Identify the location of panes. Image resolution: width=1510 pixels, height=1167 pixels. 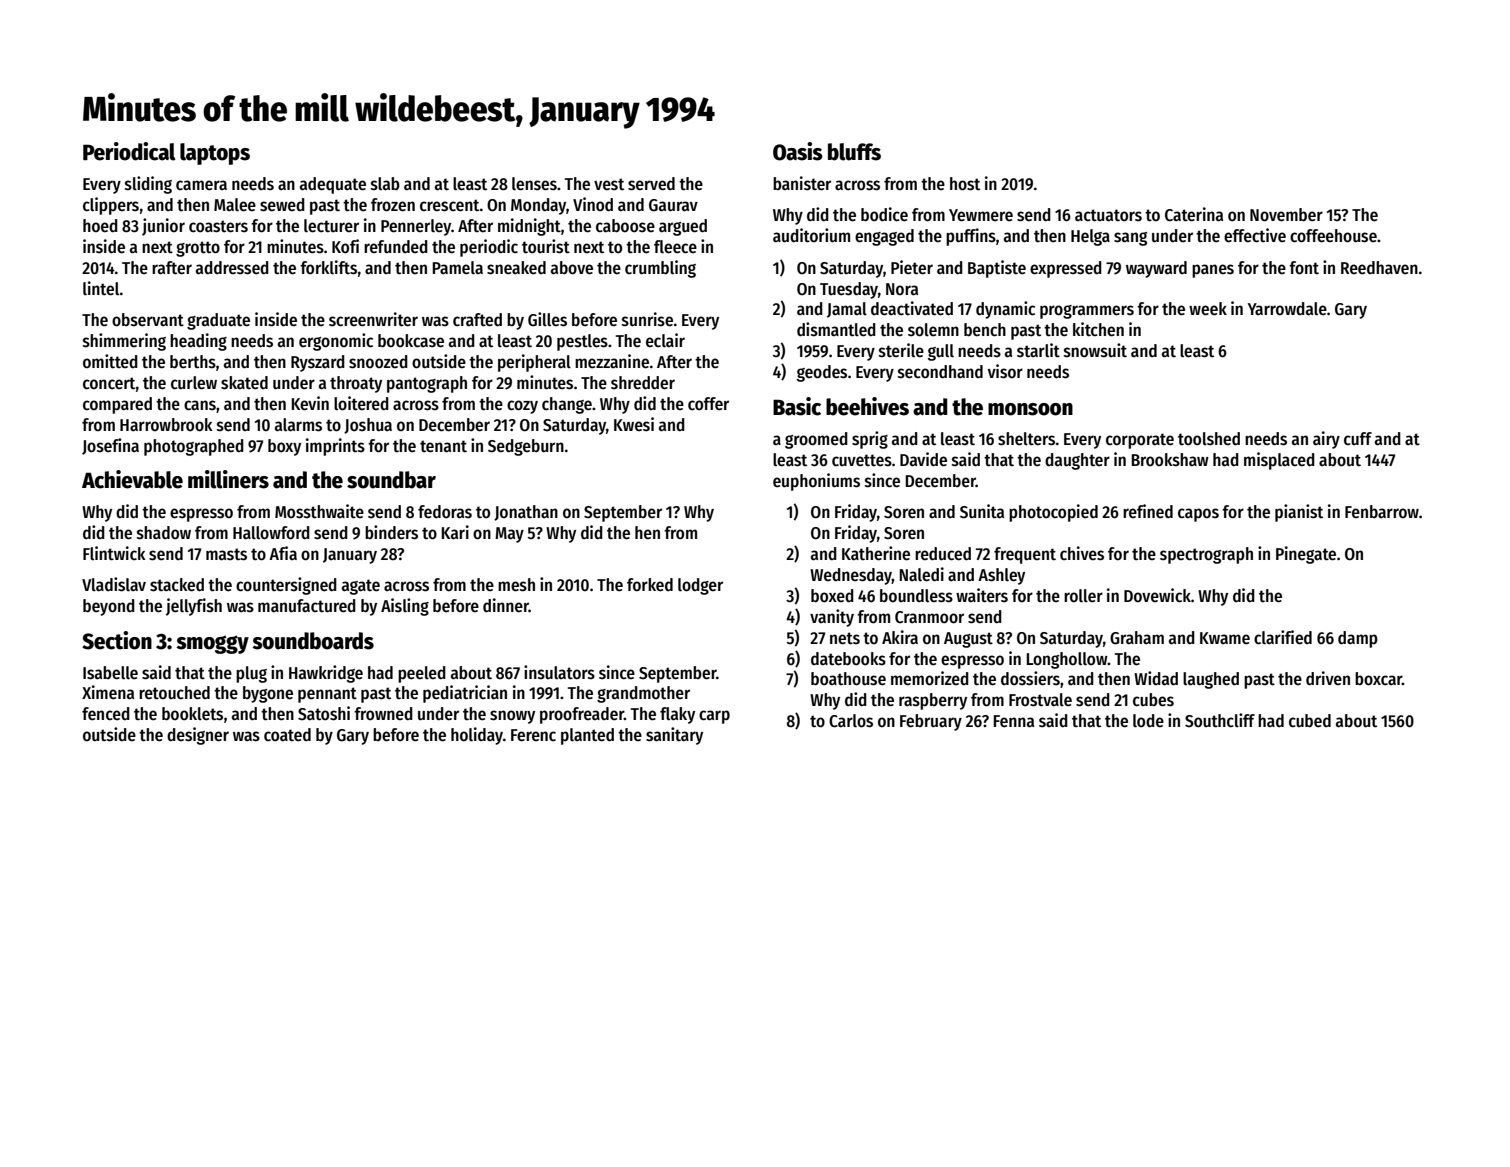
(1213, 271).
